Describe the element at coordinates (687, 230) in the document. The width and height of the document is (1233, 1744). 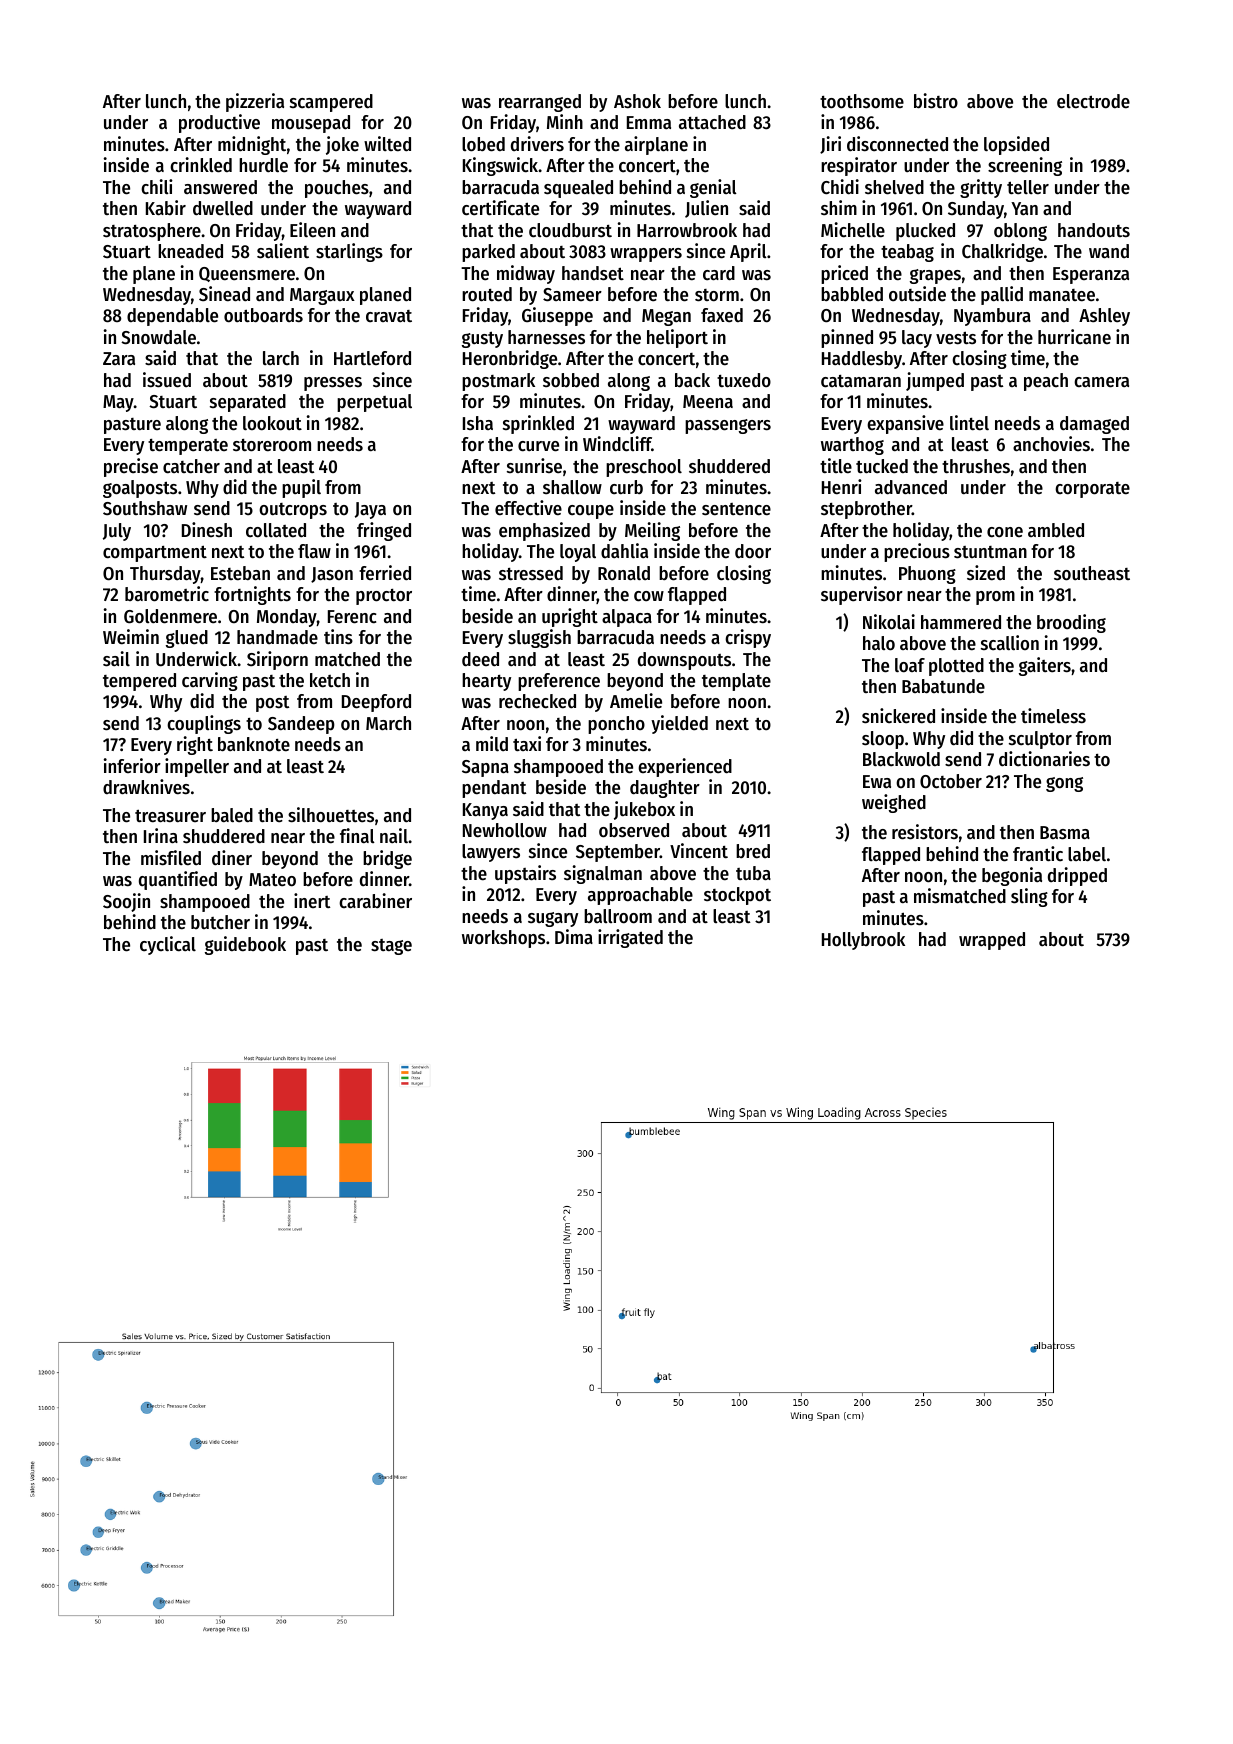
I see `Harrowbrook` at that location.
